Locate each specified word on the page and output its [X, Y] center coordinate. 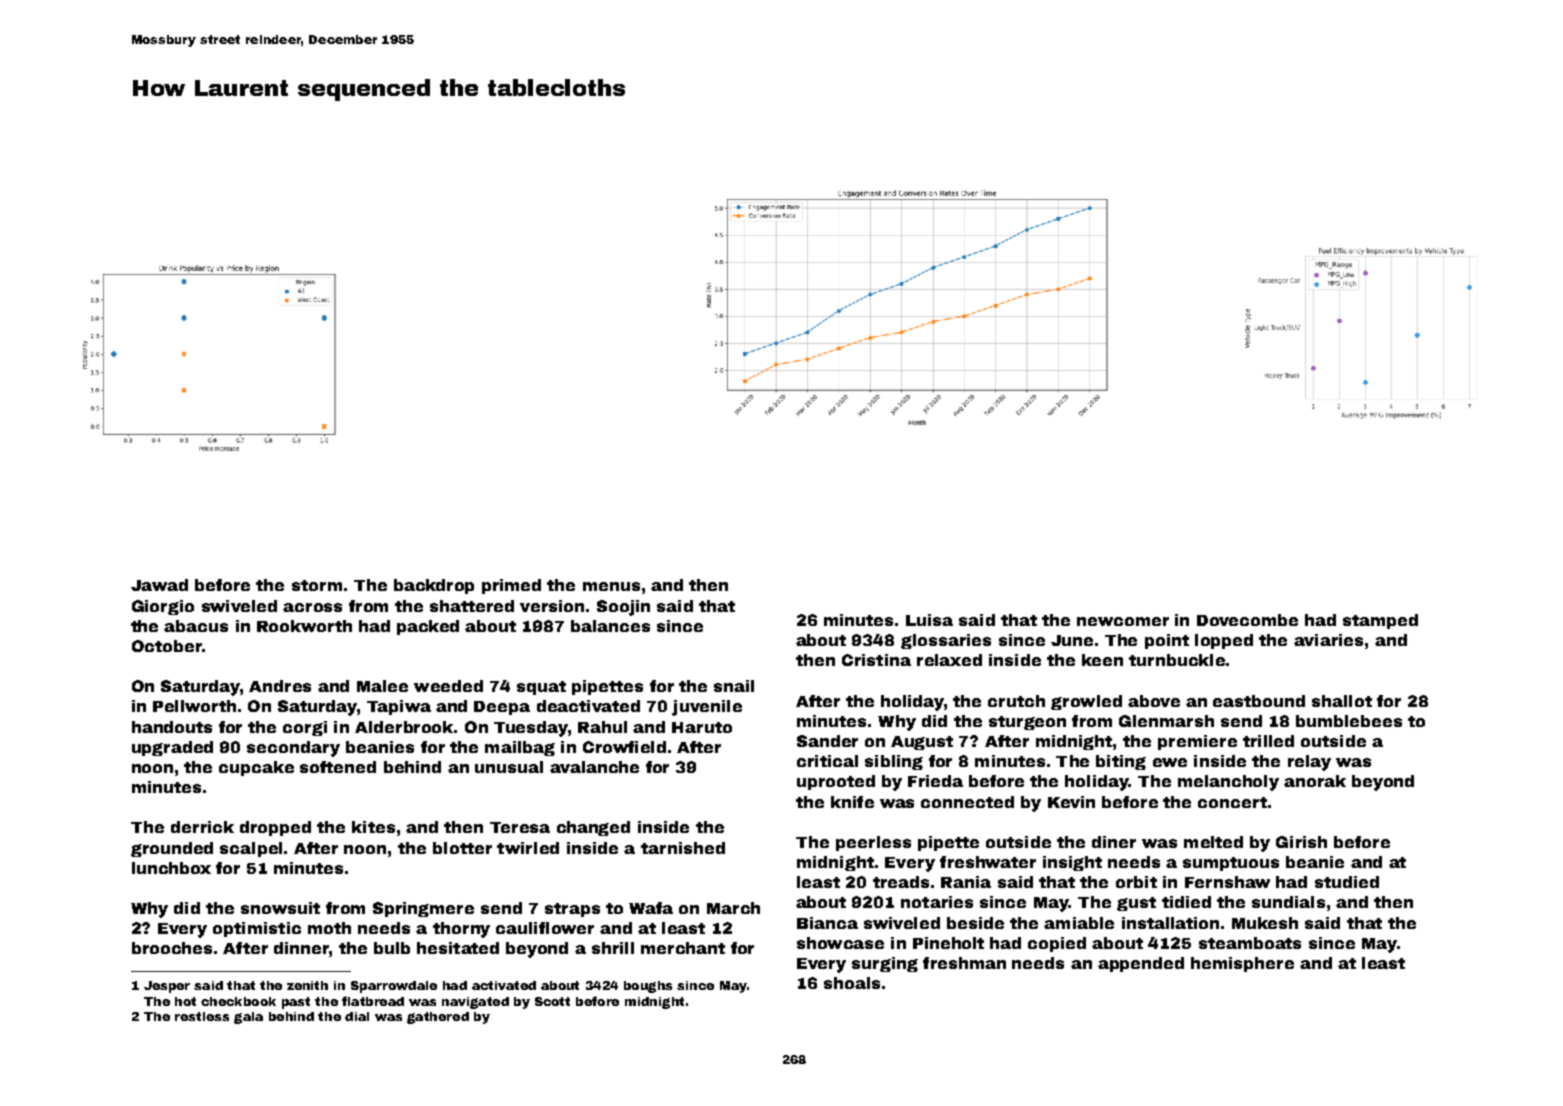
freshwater [988, 862]
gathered [438, 1018]
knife [852, 802]
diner [1114, 842]
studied [1347, 882]
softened [338, 767]
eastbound [1259, 701]
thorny [461, 930]
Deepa [502, 708]
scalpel [251, 849]
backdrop [434, 586]
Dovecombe [1247, 620]
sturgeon [1027, 723]
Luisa [929, 620]
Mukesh [1265, 923]
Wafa [651, 908]
